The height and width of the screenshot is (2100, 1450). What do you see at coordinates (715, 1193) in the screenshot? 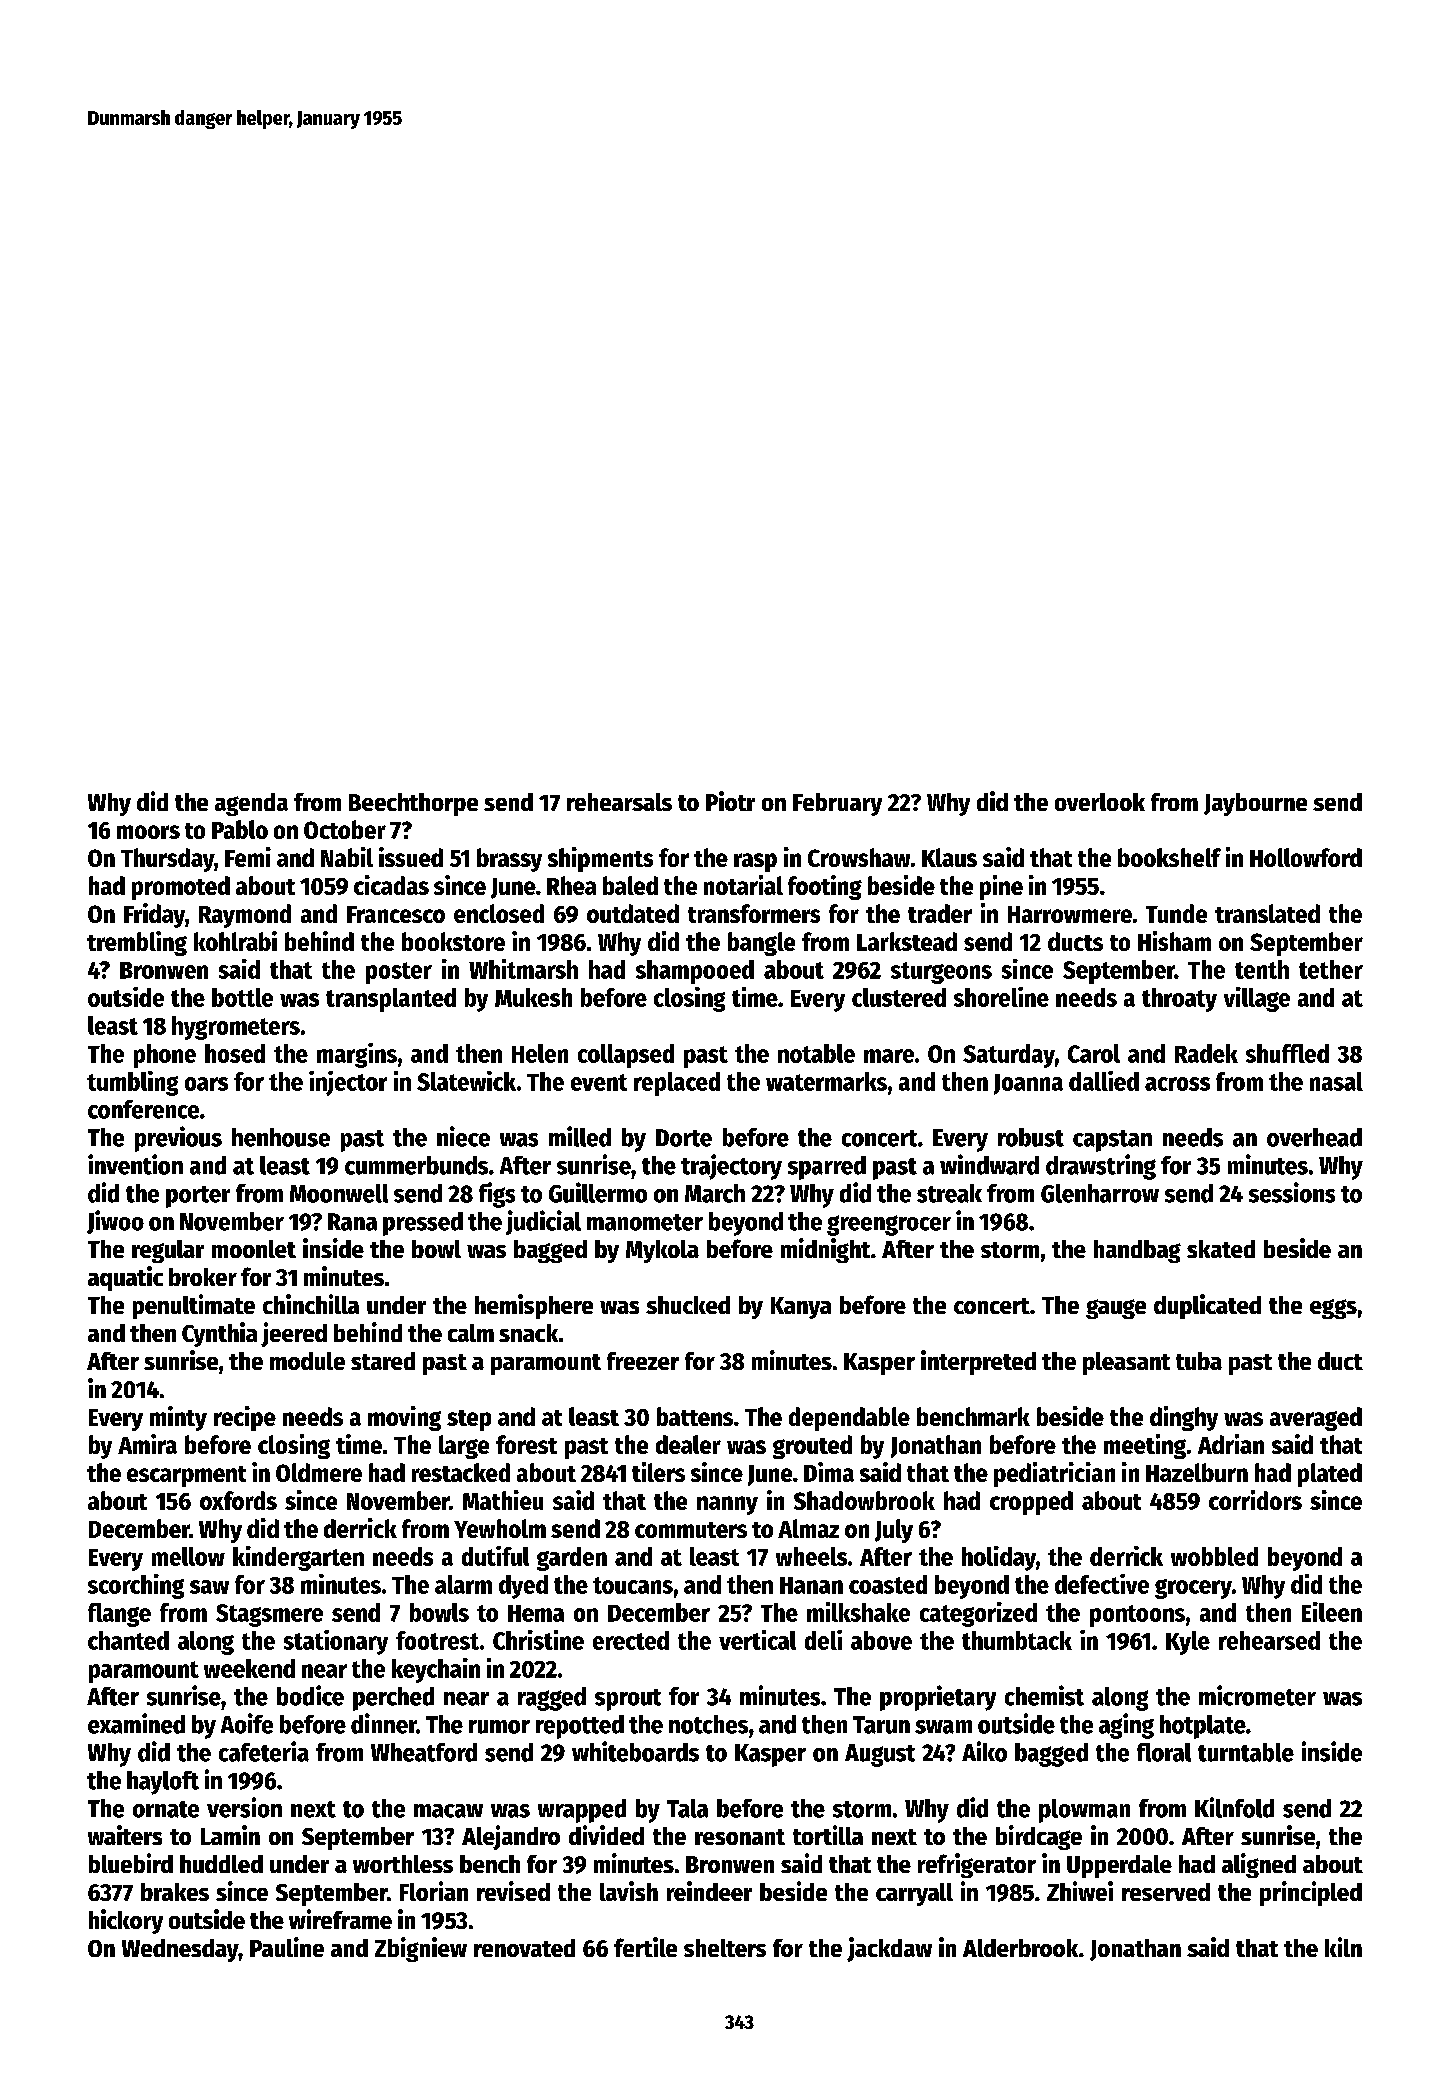
I see `March` at bounding box center [715, 1193].
